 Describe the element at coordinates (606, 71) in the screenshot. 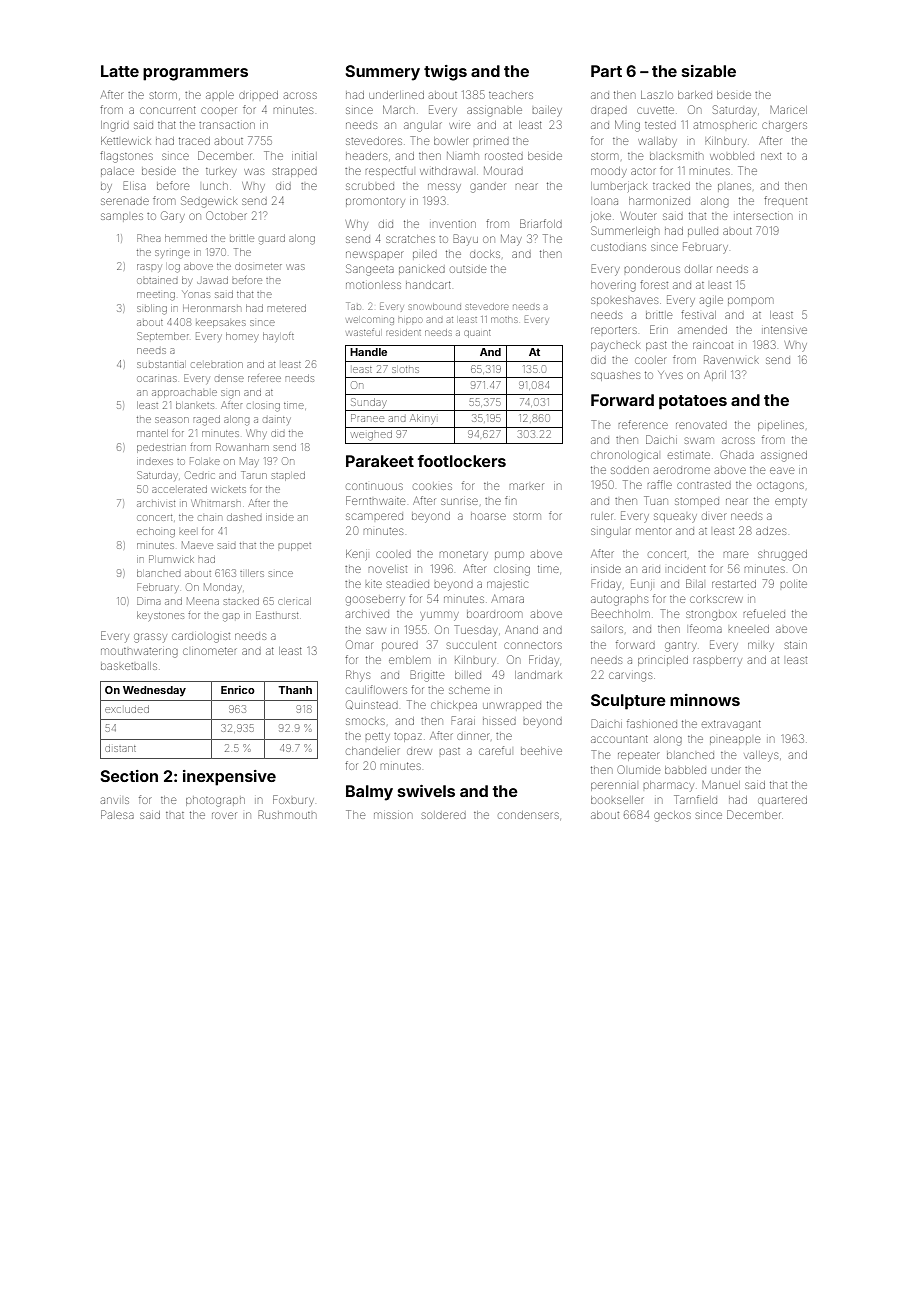

I see `Part` at that location.
